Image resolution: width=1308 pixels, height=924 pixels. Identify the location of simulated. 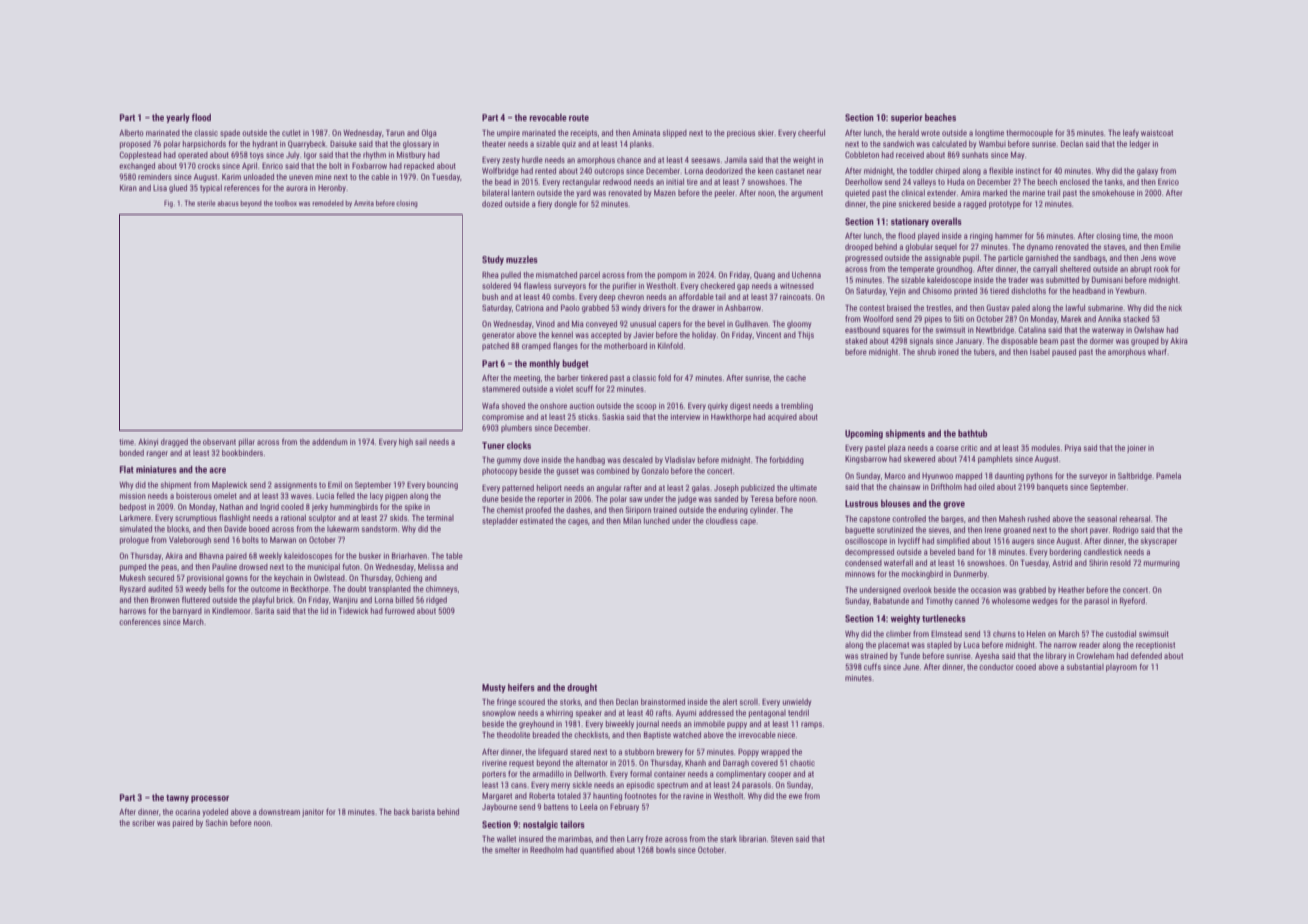
(136, 528).
